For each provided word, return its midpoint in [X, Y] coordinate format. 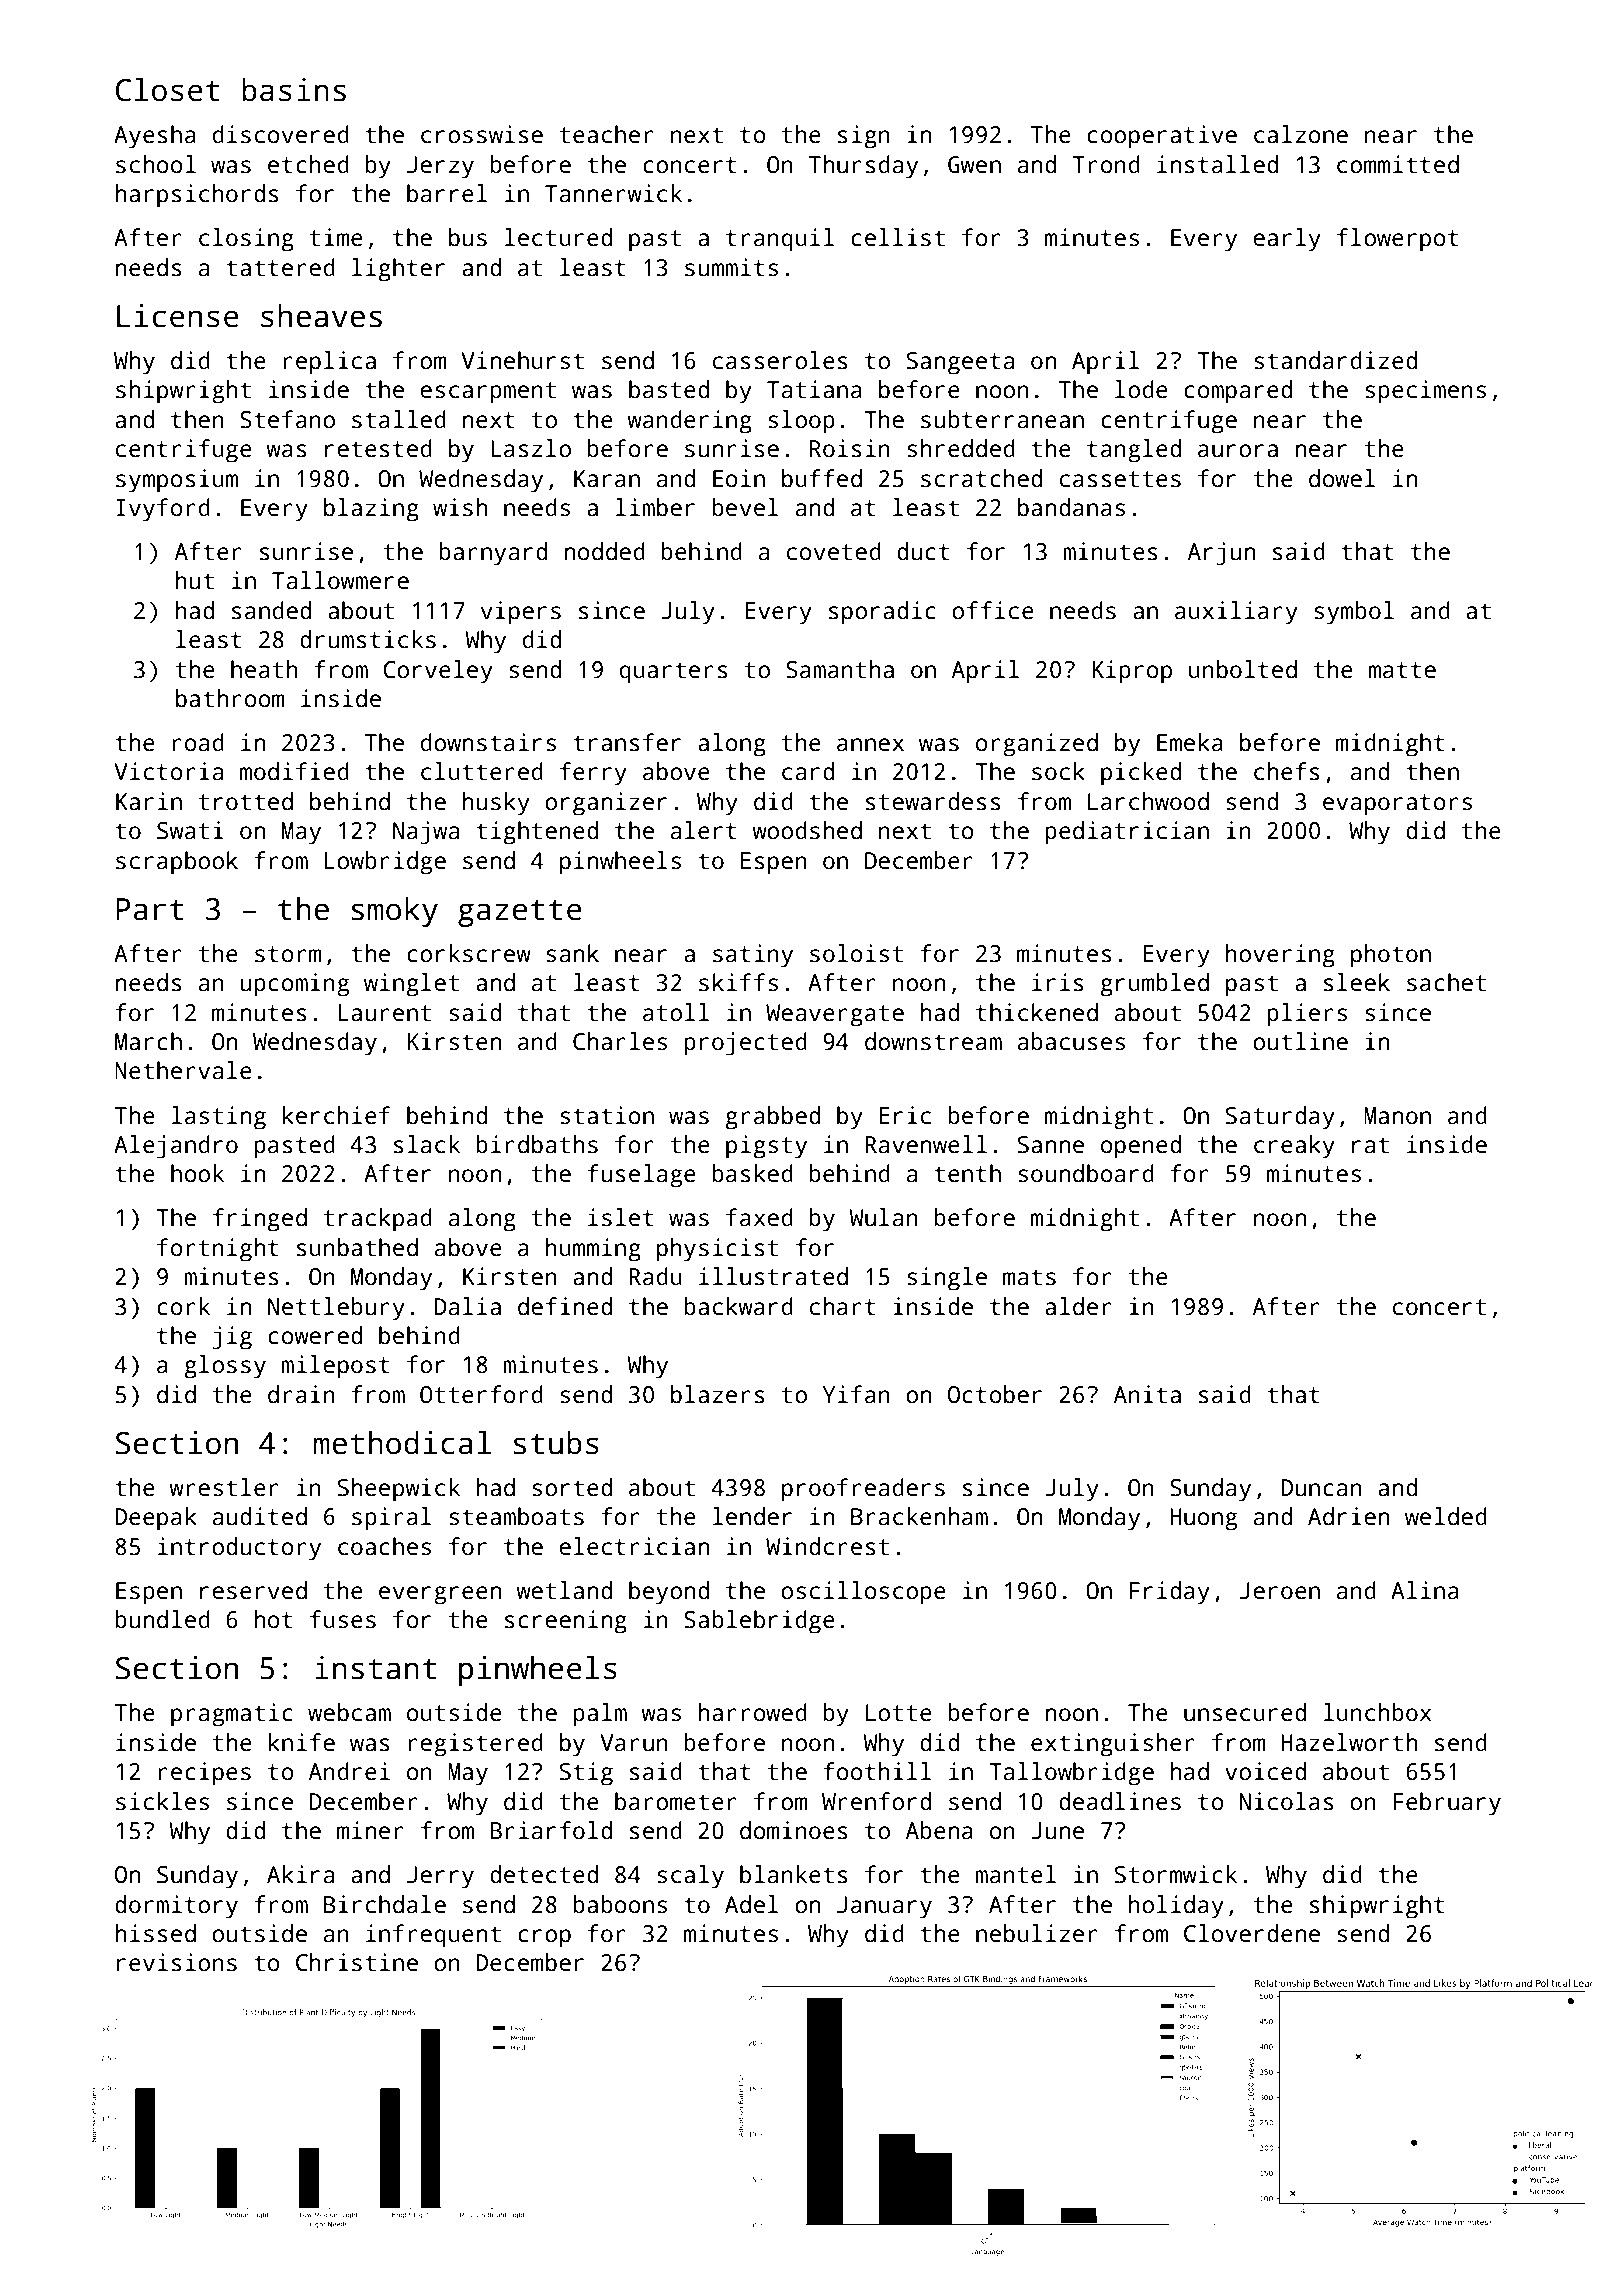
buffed [822, 478]
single [947, 1279]
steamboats [516, 1516]
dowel [1342, 478]
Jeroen [1280, 1591]
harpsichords [197, 196]
